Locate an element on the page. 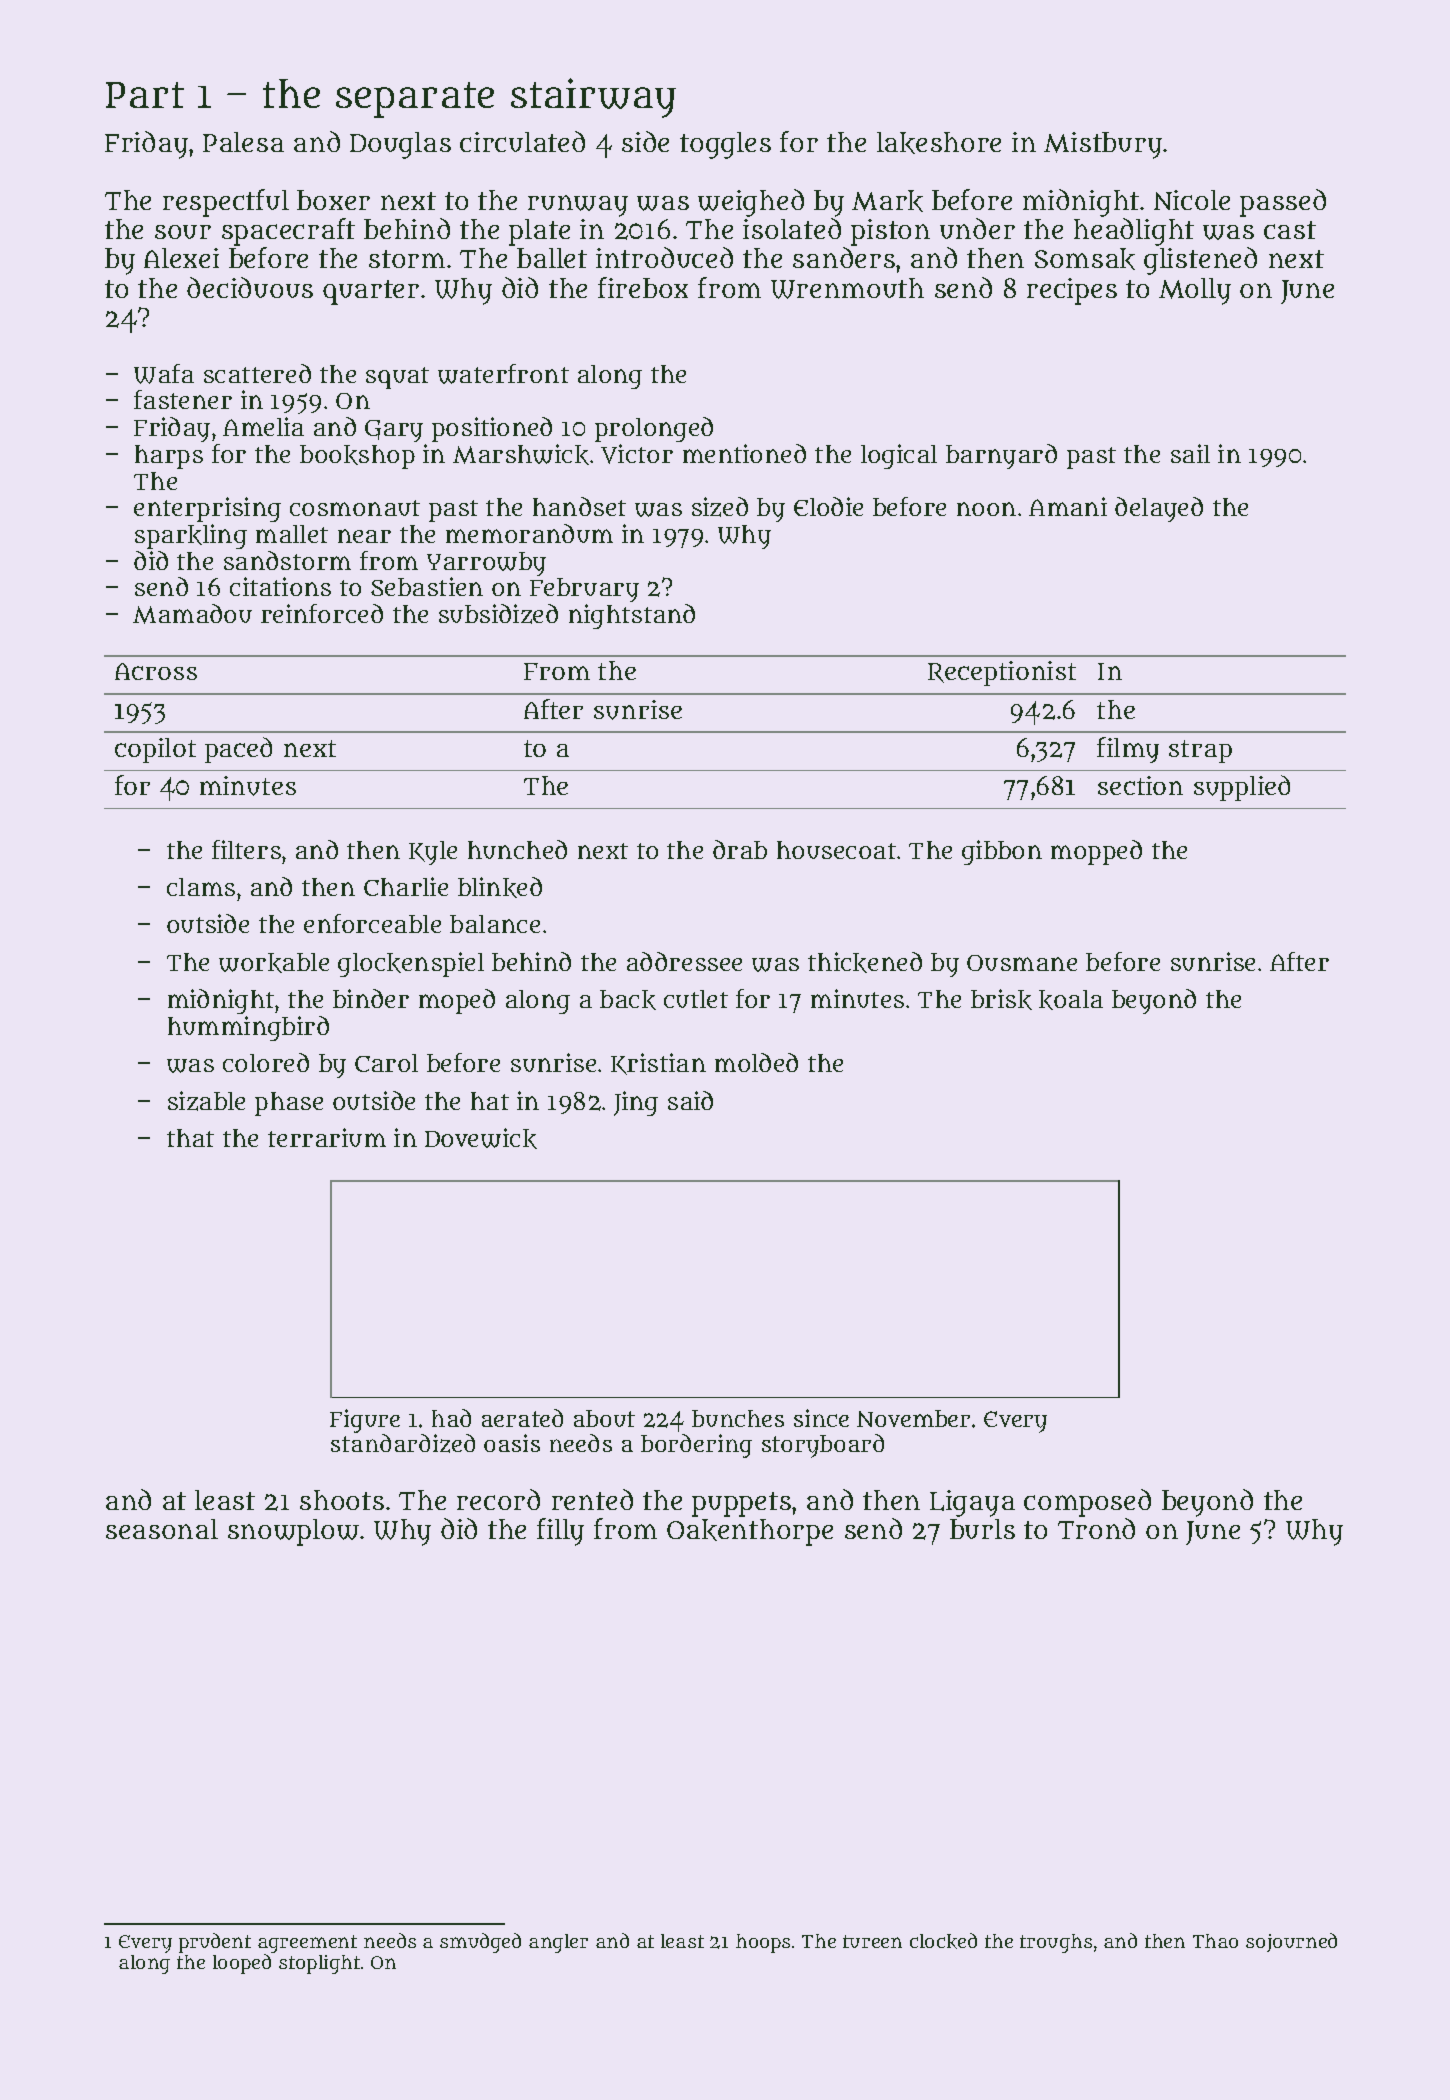 This image has height=2100, width=1450. firebox is located at coordinates (643, 287).
